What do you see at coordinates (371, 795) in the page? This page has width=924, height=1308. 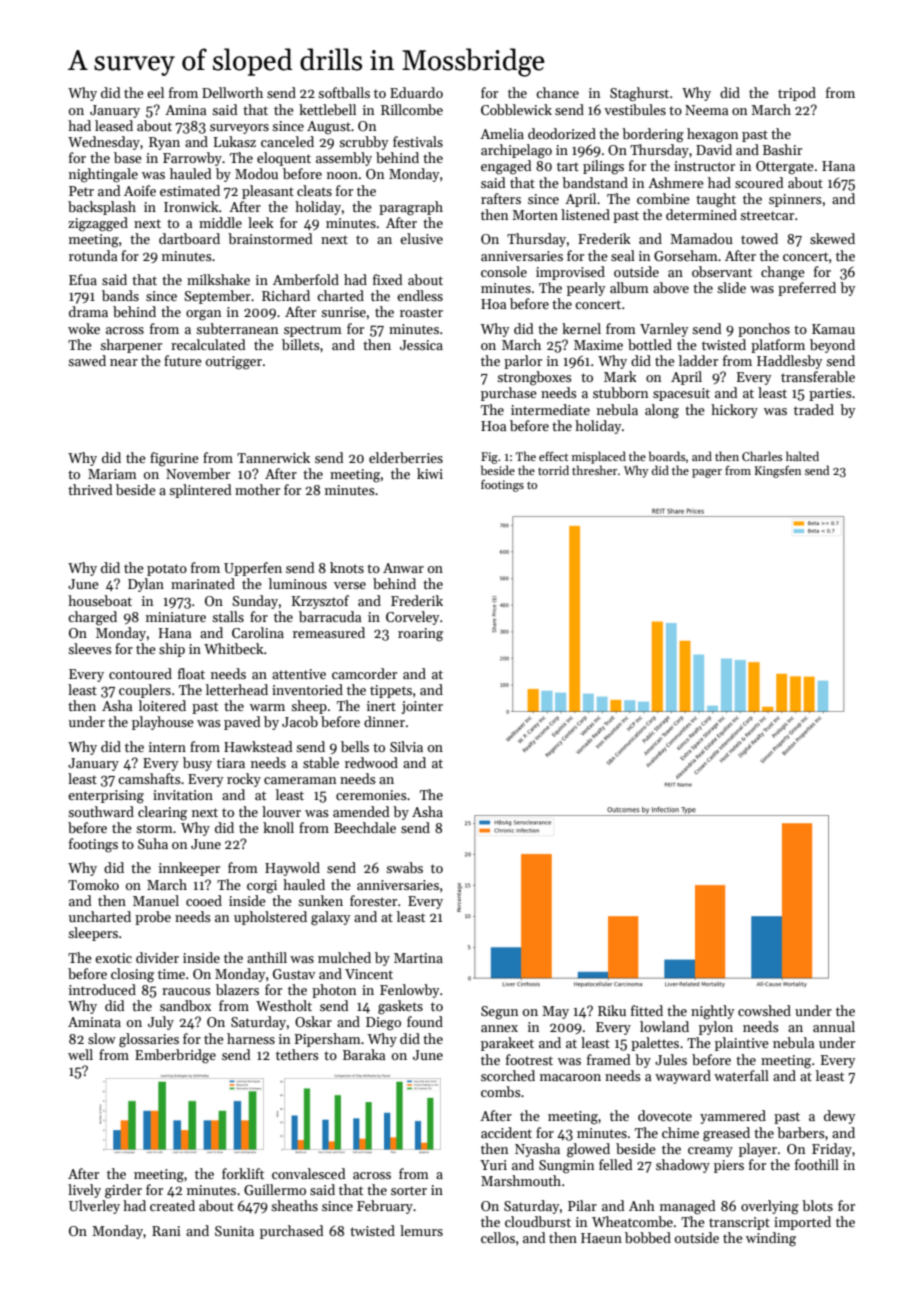 I see `ceremonies` at bounding box center [371, 795].
